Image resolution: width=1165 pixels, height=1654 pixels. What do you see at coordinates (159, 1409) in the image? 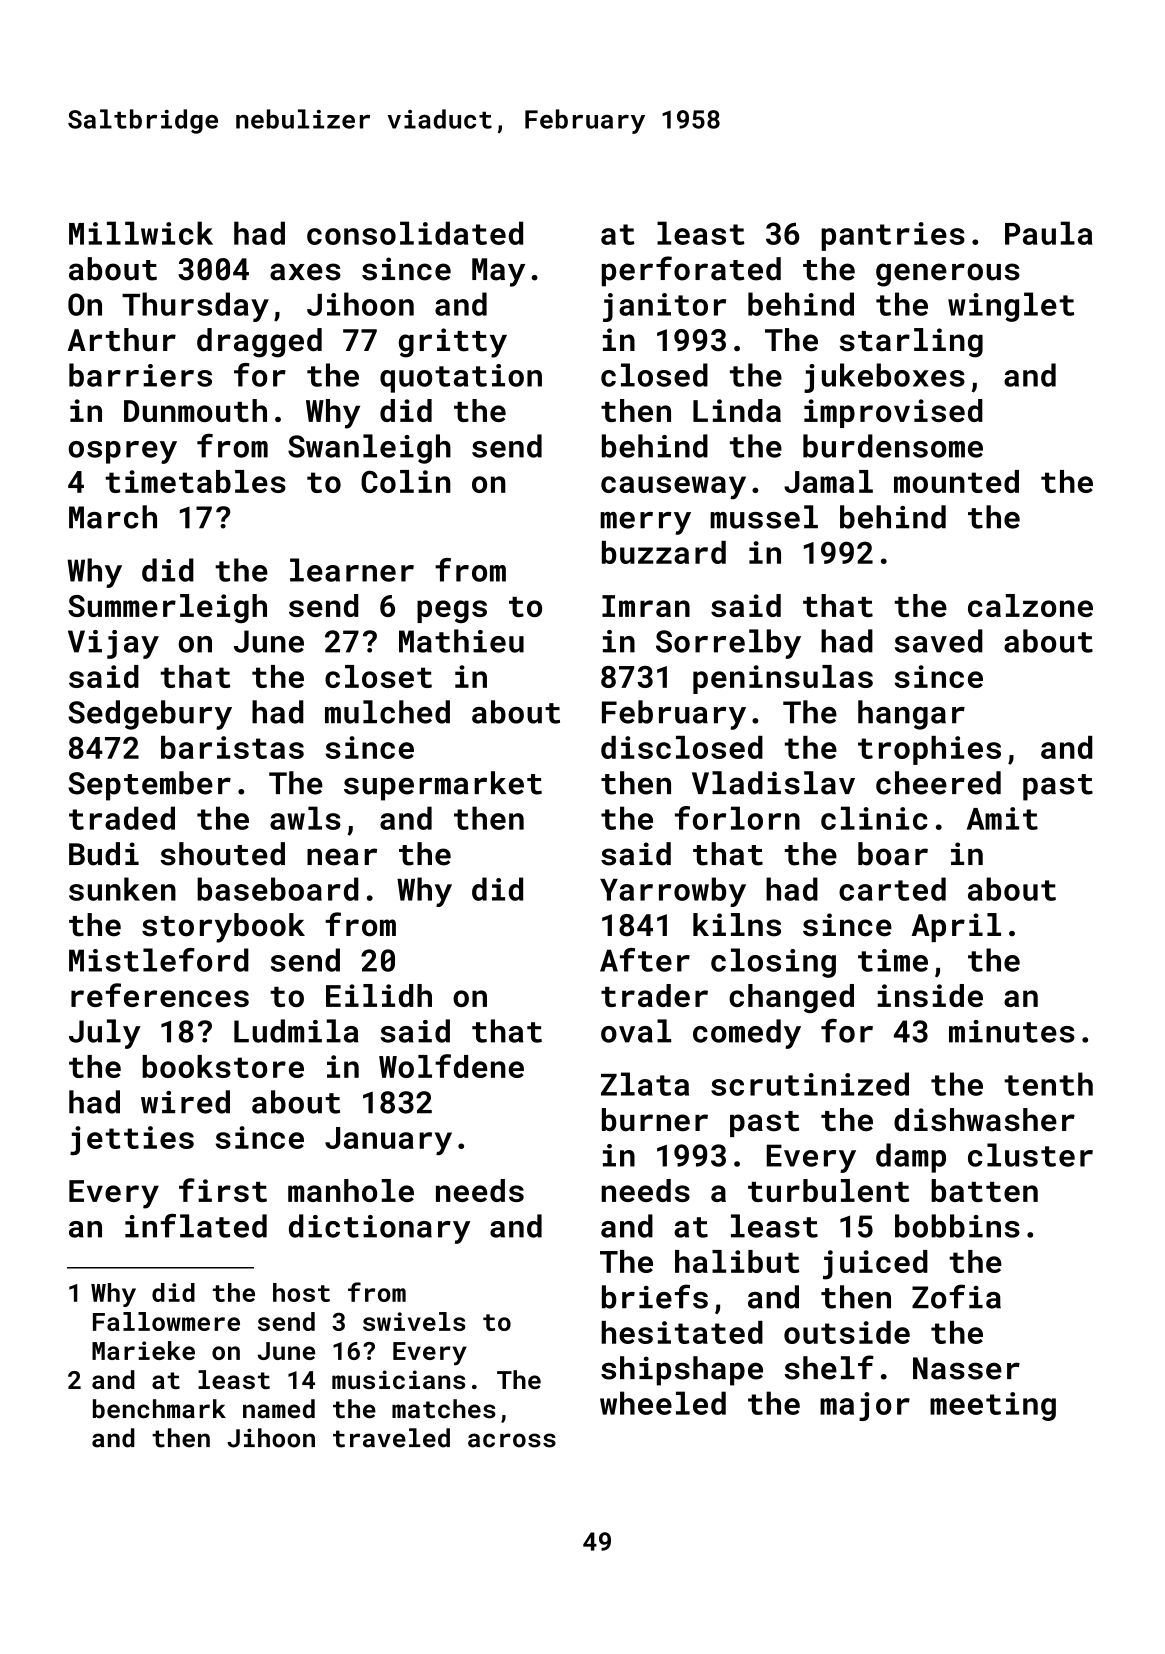
I see `benchmark` at bounding box center [159, 1409].
